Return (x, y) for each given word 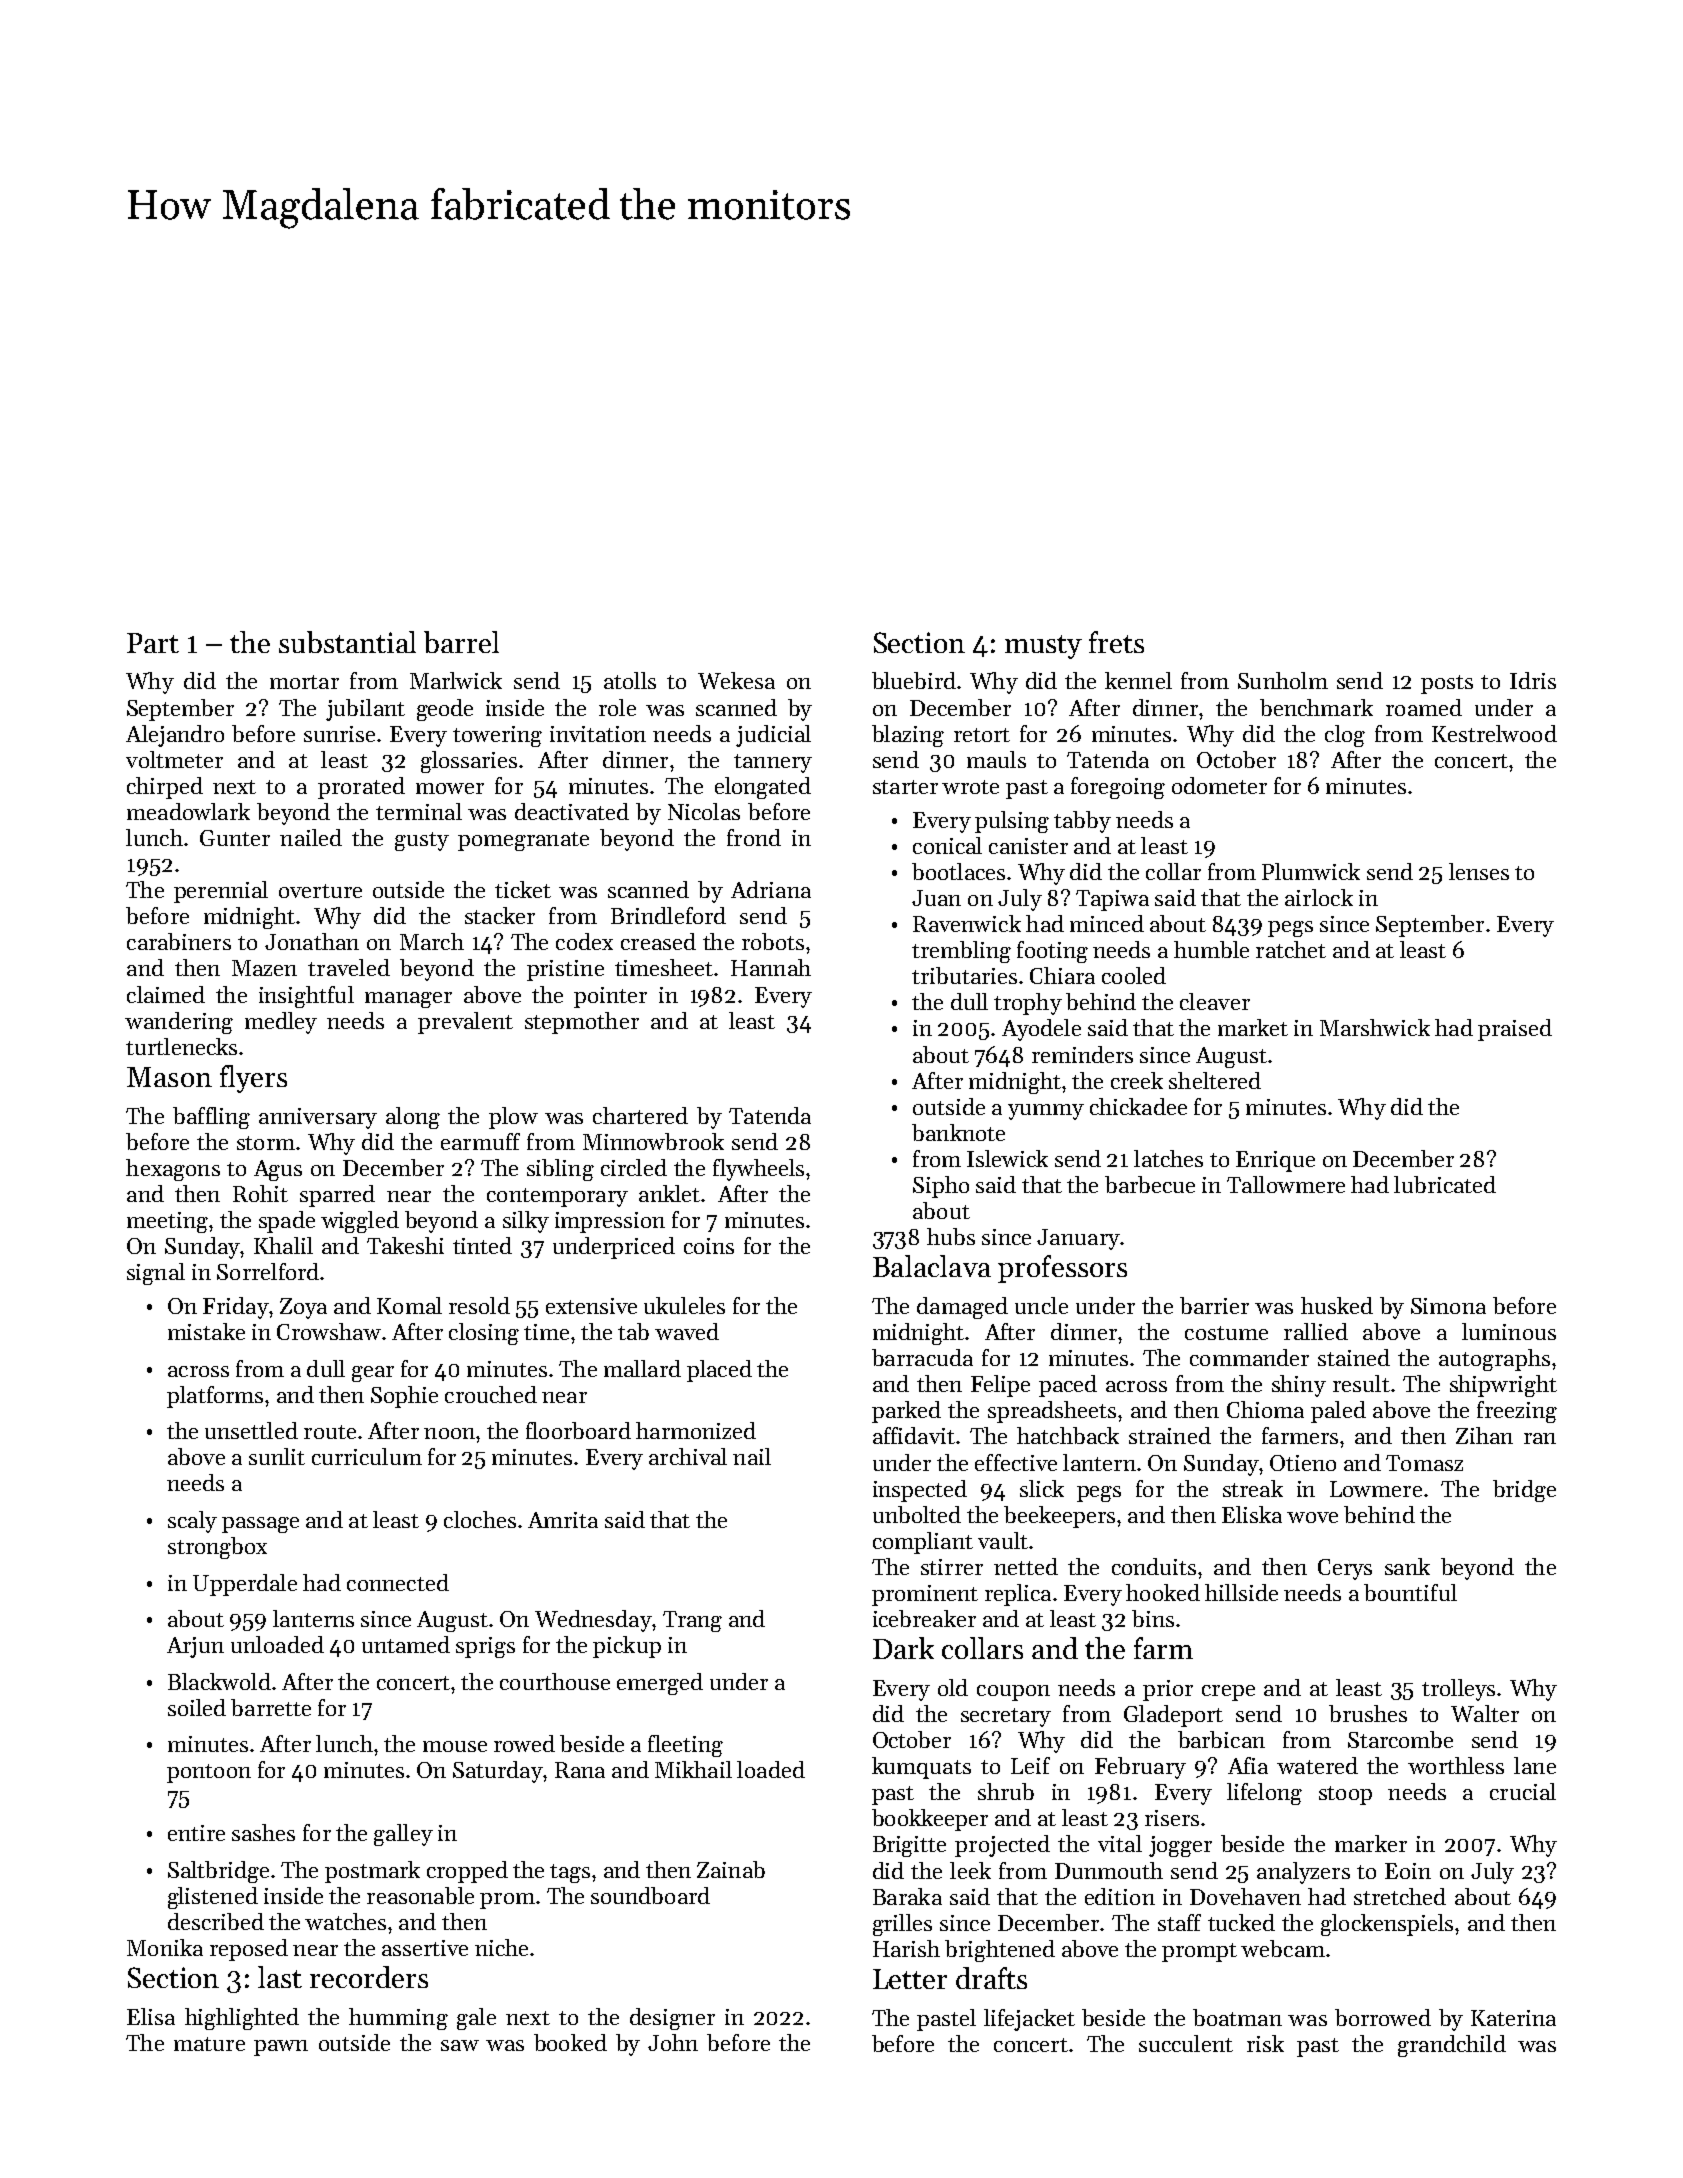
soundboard (650, 1895)
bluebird (914, 680)
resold (479, 1305)
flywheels (758, 1170)
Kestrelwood (1494, 733)
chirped (165, 788)
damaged (962, 1308)
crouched (491, 1394)
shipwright (1503, 1386)
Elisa (151, 2016)
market (1253, 1027)
